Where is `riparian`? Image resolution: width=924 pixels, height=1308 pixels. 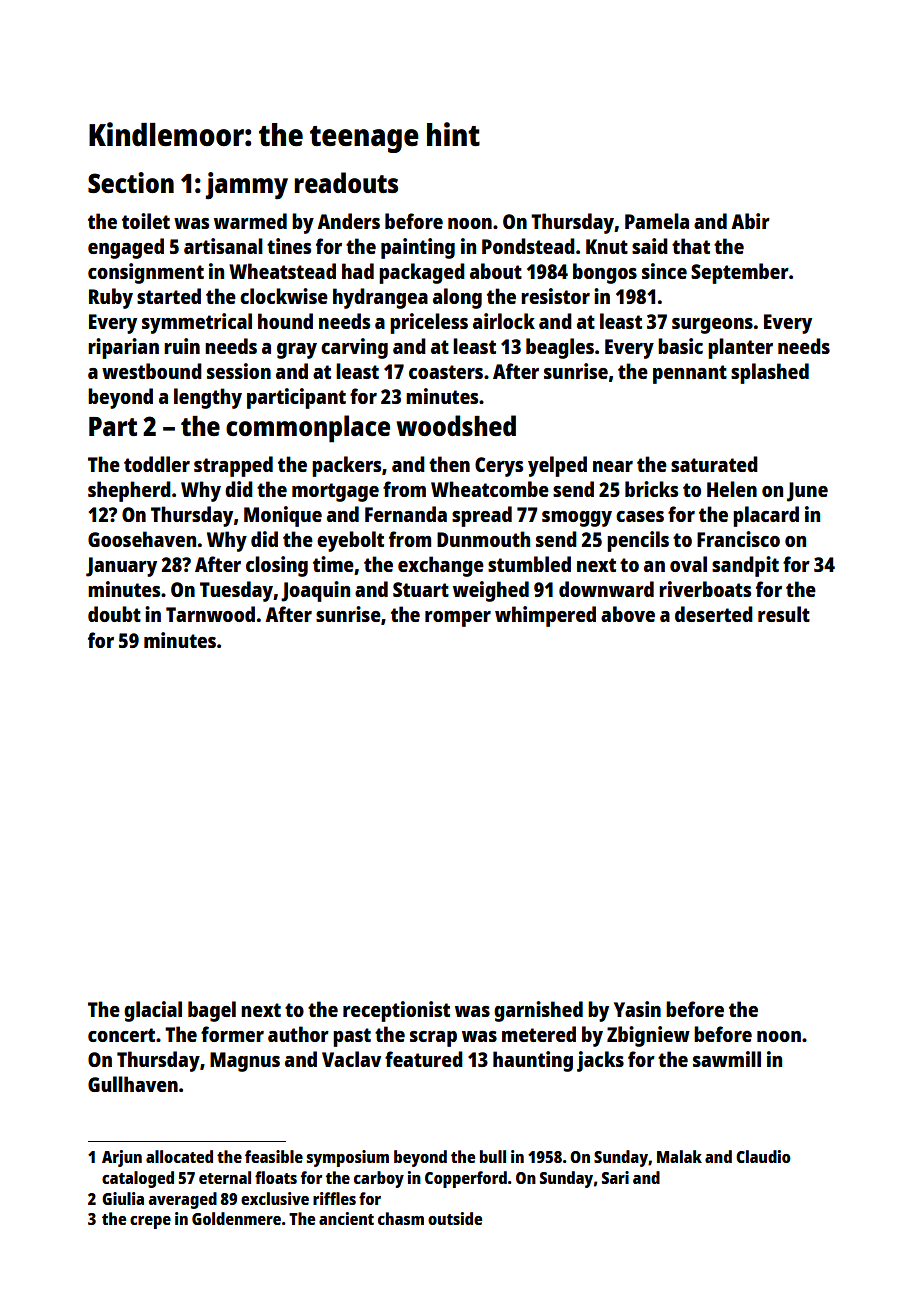 riparian is located at coordinates (123, 348).
